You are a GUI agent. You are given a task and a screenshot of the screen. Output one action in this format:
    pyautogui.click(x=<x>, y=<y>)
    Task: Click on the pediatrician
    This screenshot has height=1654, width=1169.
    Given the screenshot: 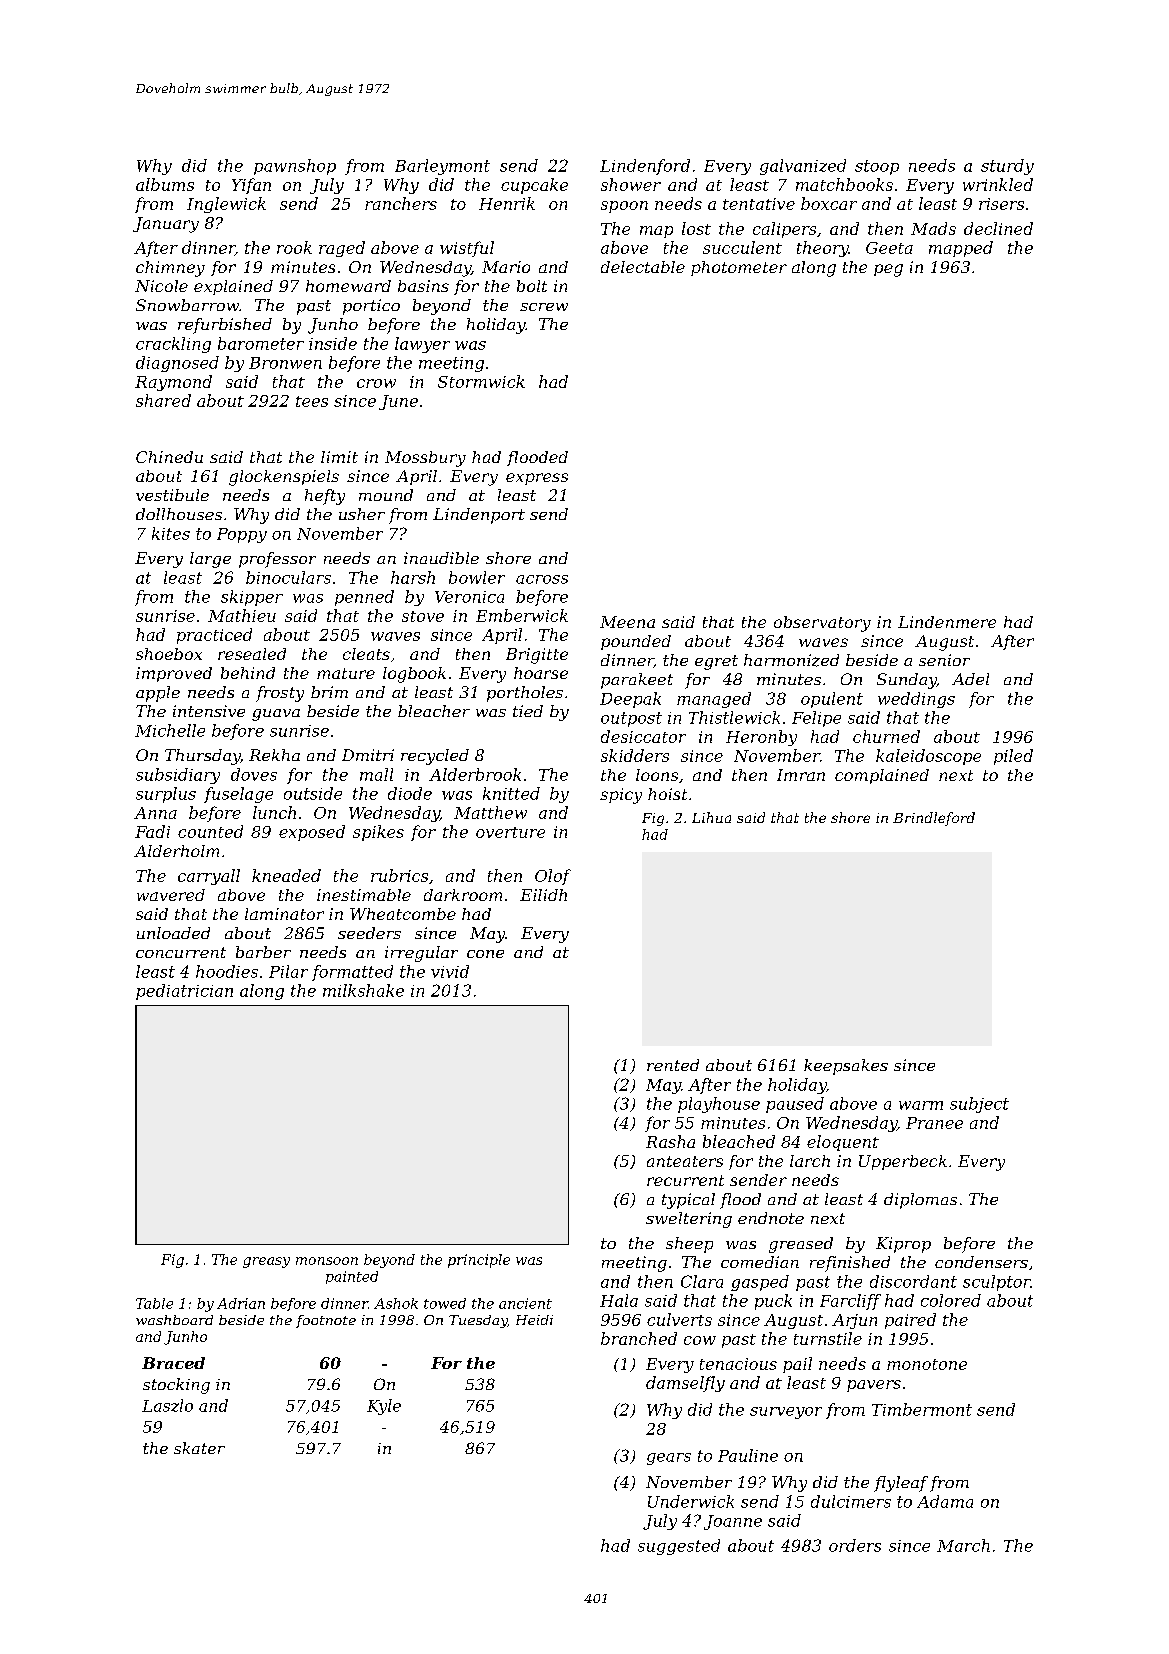 What is the action you would take?
    pyautogui.click(x=184, y=992)
